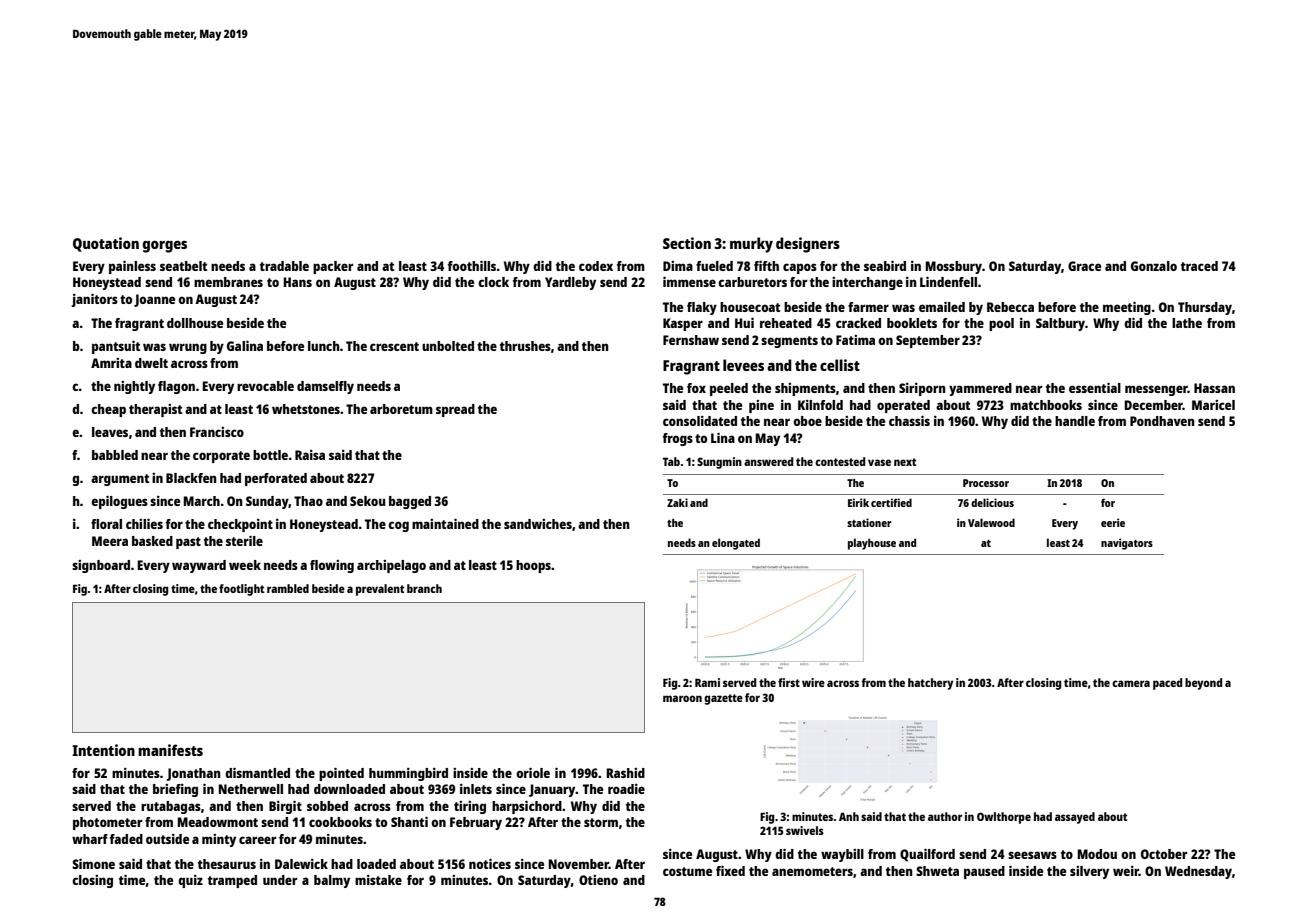 This document has height=924, width=1308. Describe the element at coordinates (930, 684) in the document. I see `hatchery` at that location.
